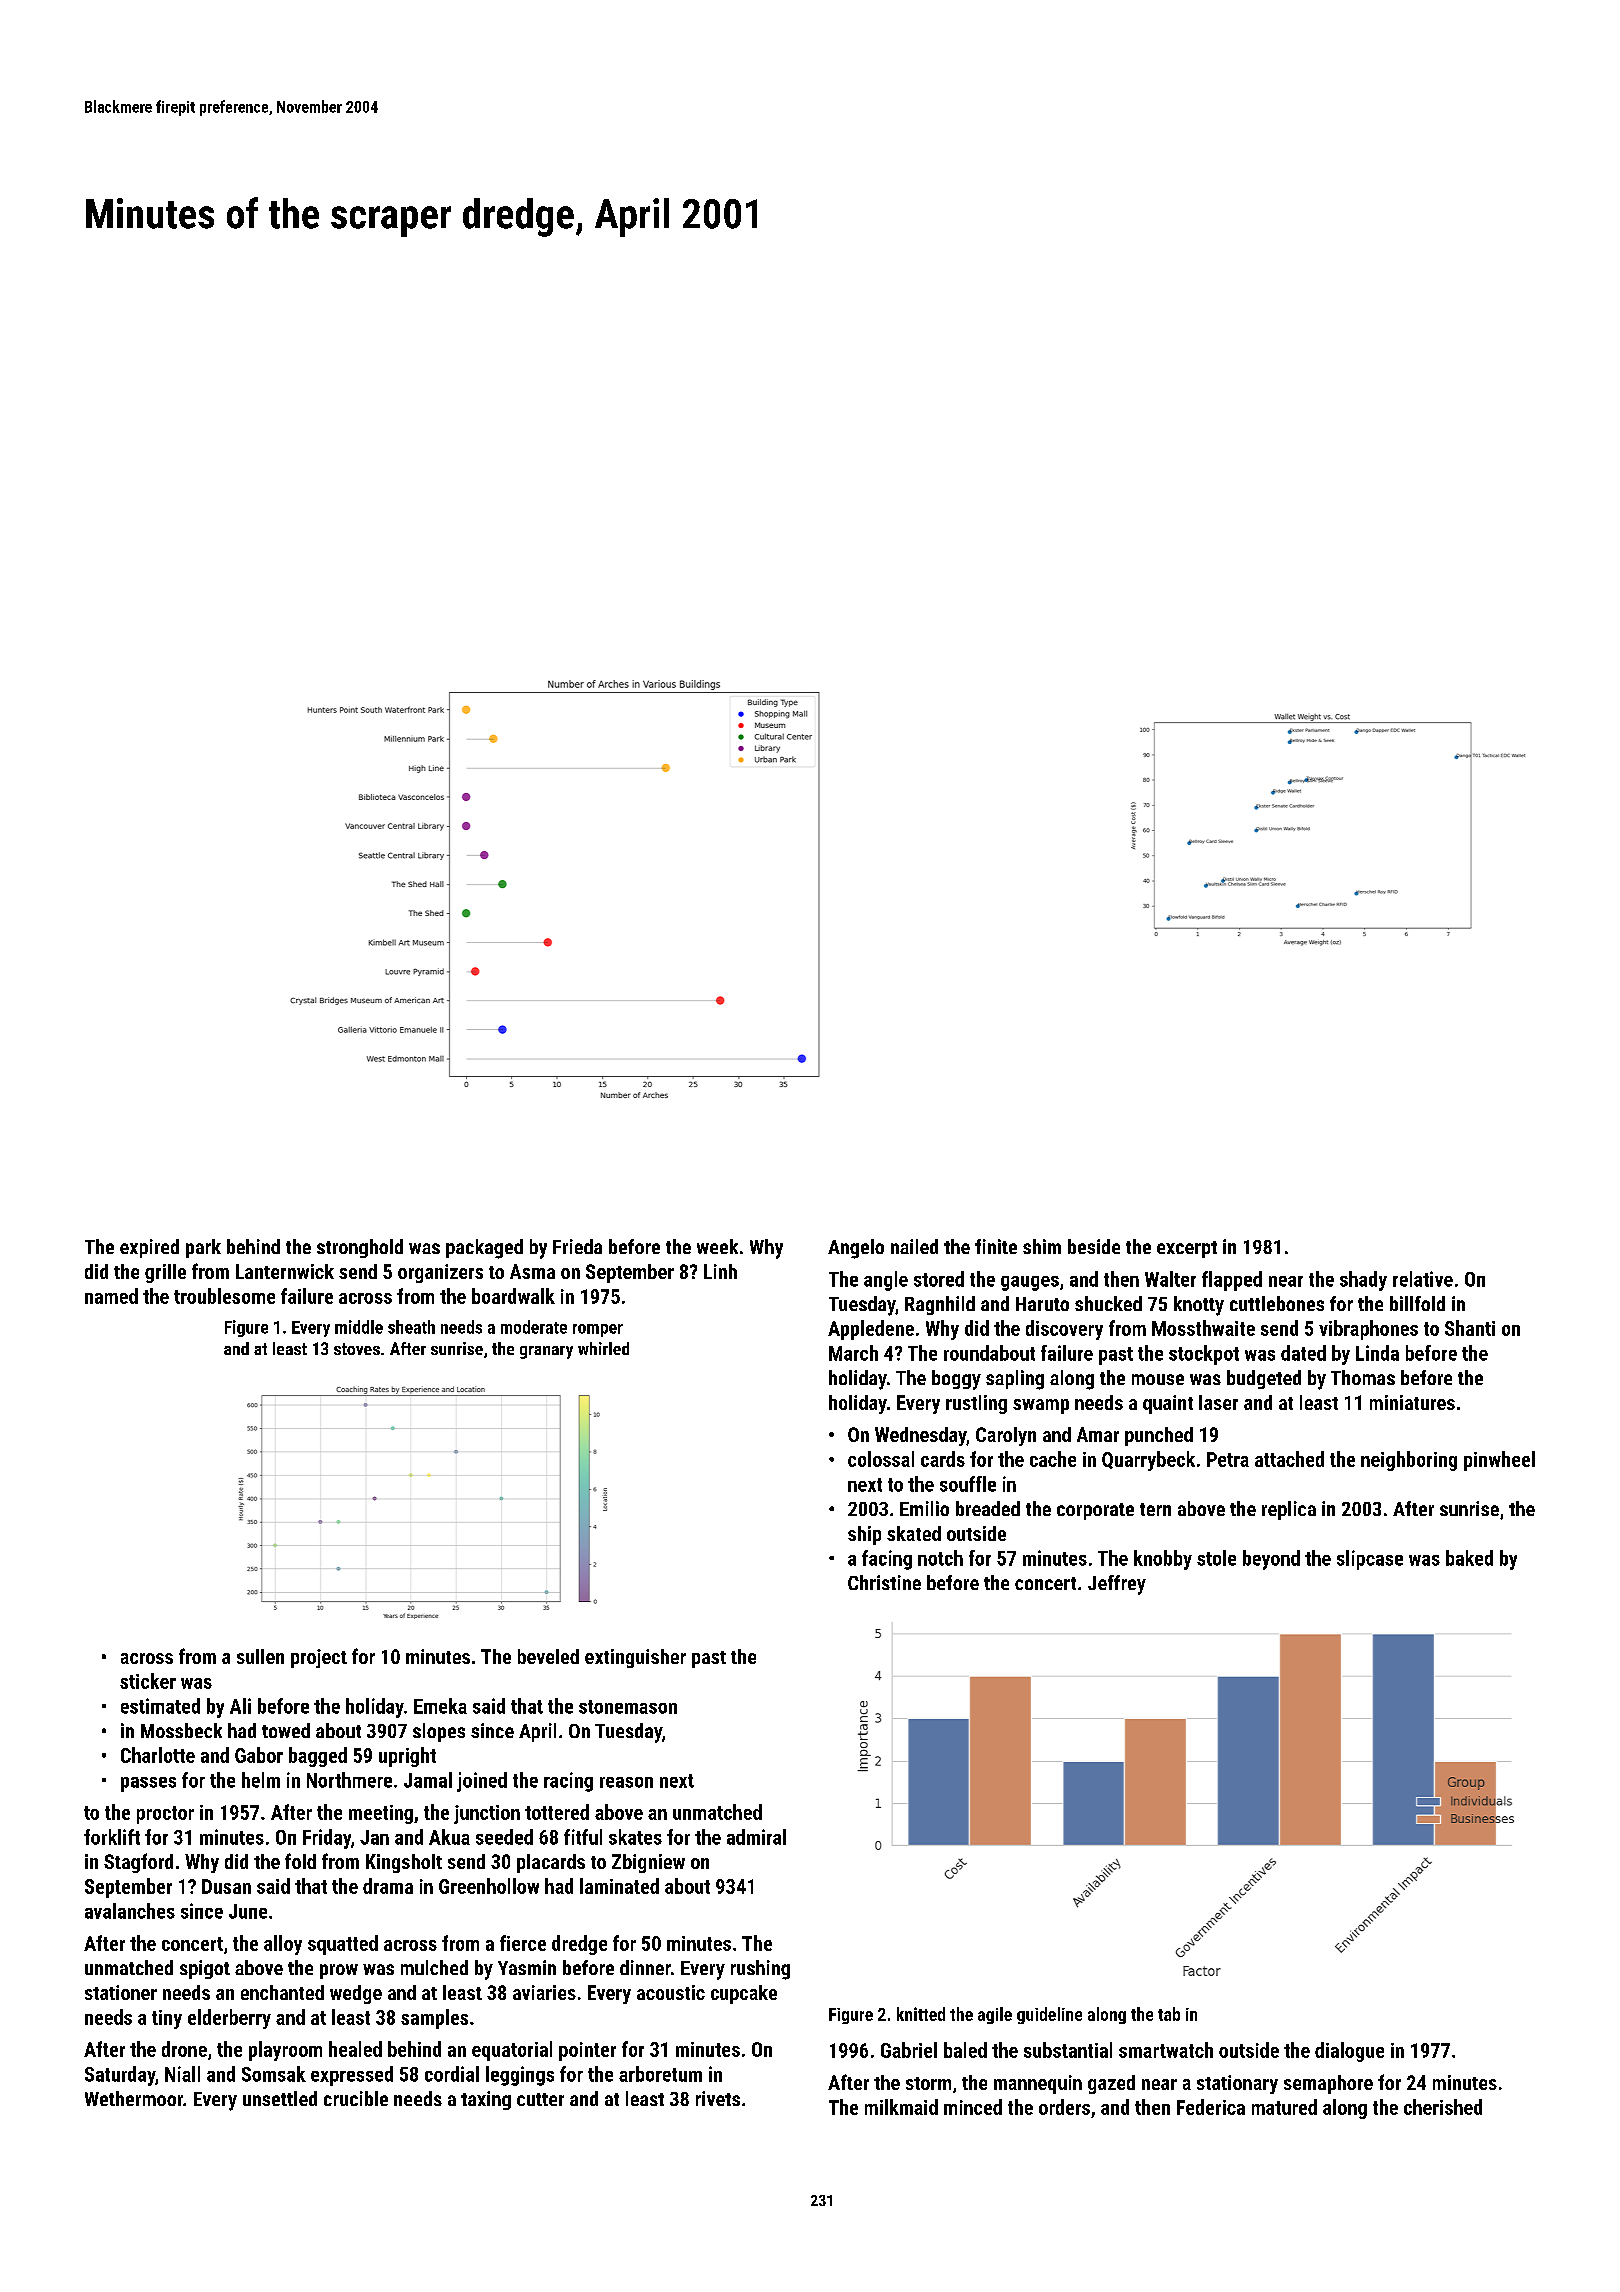  What do you see at coordinates (871, 1330) in the document?
I see `Appledene` at bounding box center [871, 1330].
